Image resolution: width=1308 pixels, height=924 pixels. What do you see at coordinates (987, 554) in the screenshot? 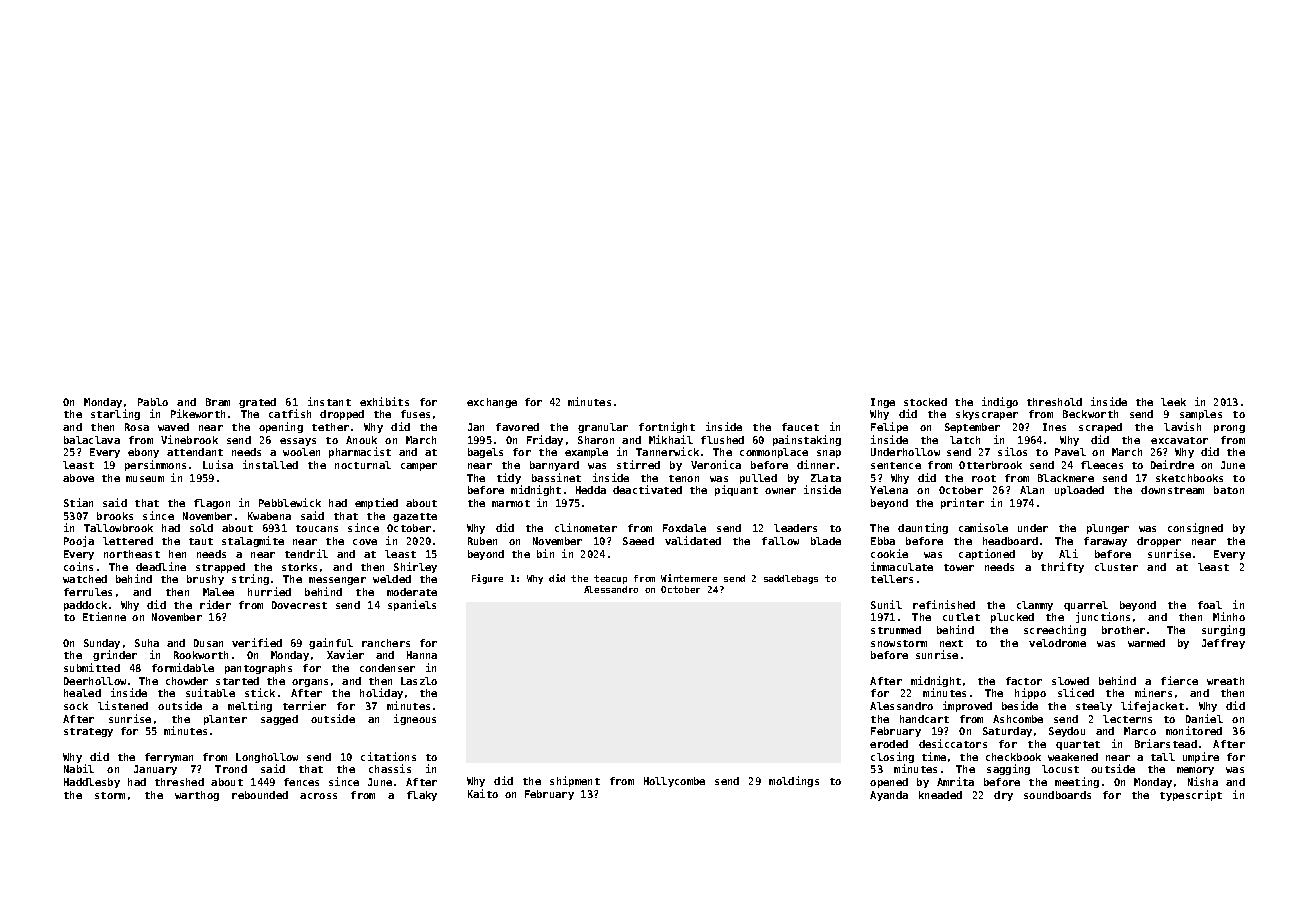
I see `captioned` at bounding box center [987, 554].
